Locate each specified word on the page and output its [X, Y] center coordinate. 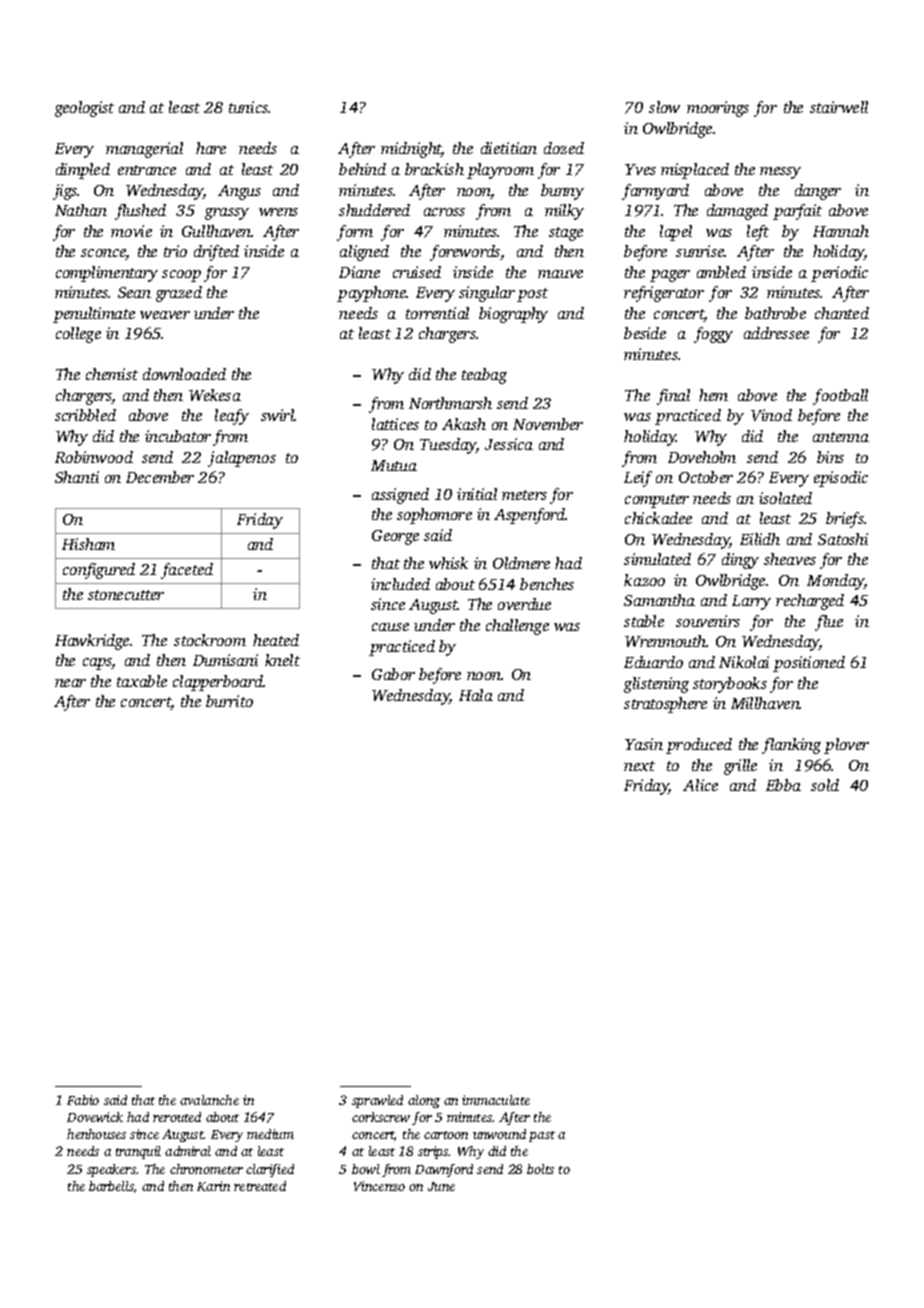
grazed [179, 294]
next [639, 766]
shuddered [374, 210]
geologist [84, 109]
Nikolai [744, 662]
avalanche [209, 1100]
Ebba [783, 785]
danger [818, 192]
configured [99, 571]
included [400, 584]
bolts [540, 1169]
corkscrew [381, 1117]
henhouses [96, 1134]
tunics [249, 107]
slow [664, 107]
